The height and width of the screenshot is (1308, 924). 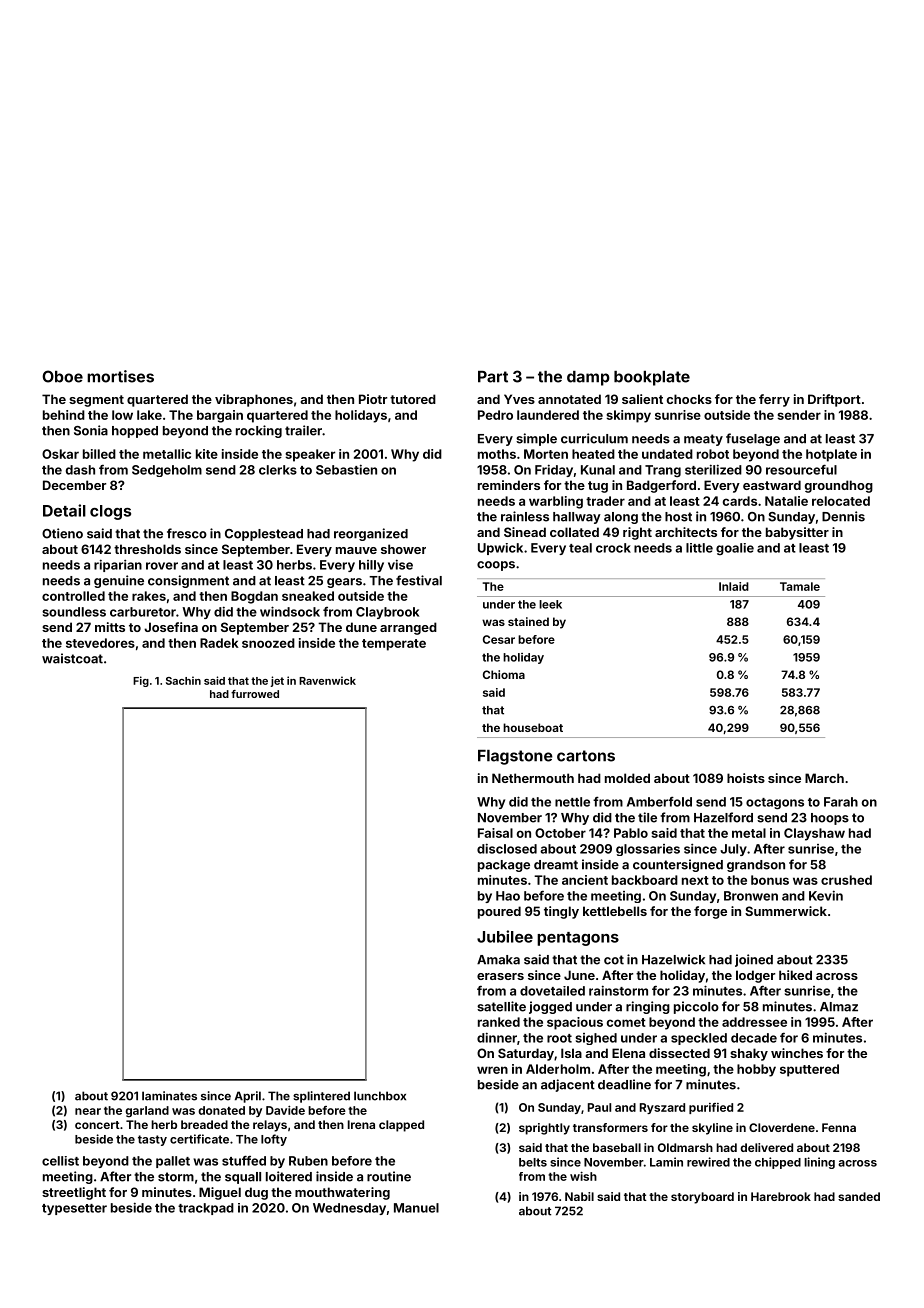 I want to click on Fig, so click(x=141, y=681).
